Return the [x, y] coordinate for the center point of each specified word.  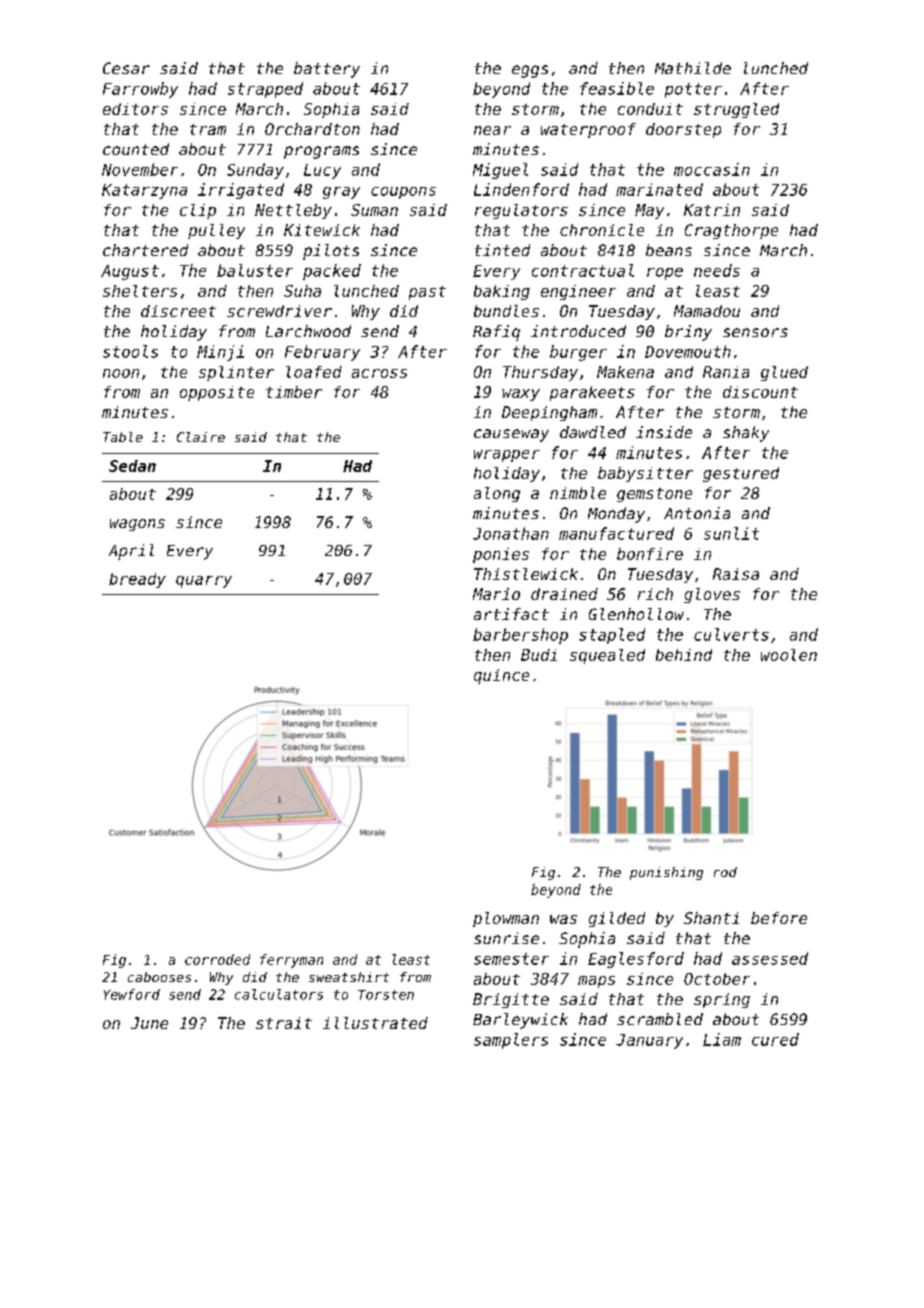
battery [327, 70]
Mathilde [693, 68]
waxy [521, 395]
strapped [265, 90]
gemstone [654, 495]
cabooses [159, 977]
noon [121, 373]
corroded [217, 959]
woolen [789, 655]
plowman [506, 919]
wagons [137, 525]
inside [664, 432]
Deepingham [549, 413]
